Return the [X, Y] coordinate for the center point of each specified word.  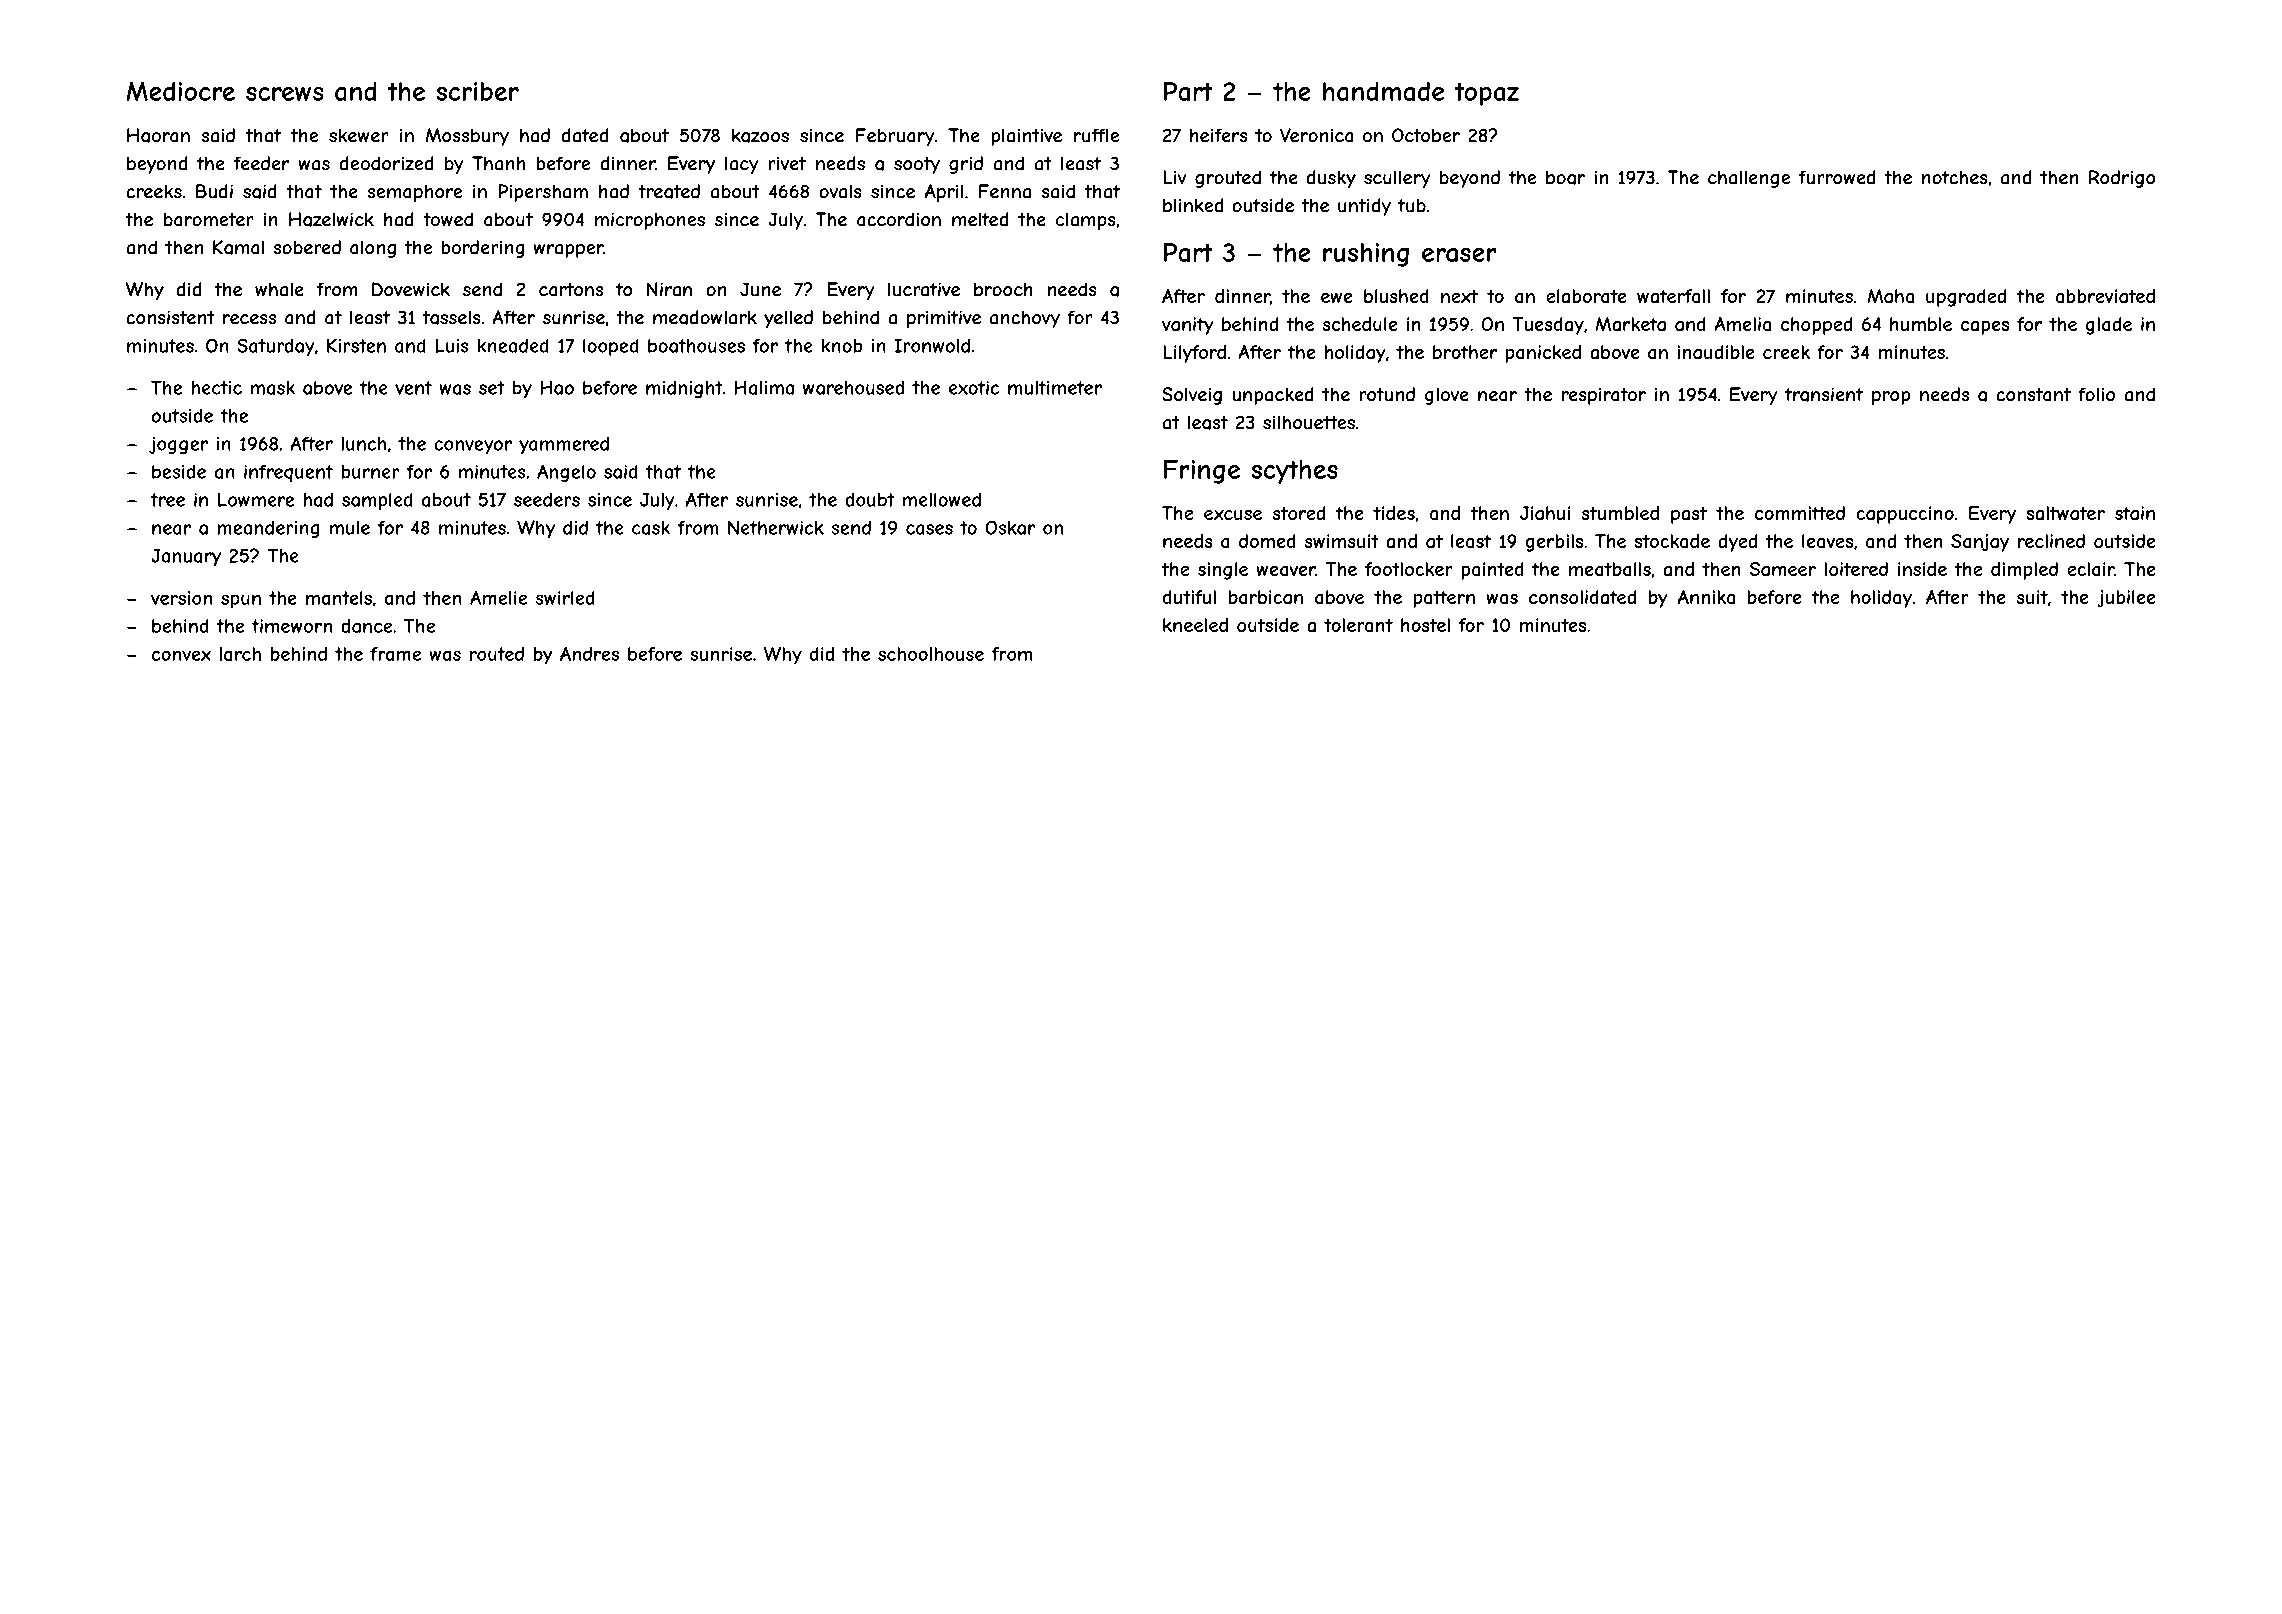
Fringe [1202, 472]
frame [395, 654]
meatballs [1610, 569]
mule [350, 528]
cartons [571, 290]
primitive [944, 319]
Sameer [1782, 569]
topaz [1486, 94]
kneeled [1195, 625]
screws [285, 94]
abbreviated [2105, 296]
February [895, 137]
